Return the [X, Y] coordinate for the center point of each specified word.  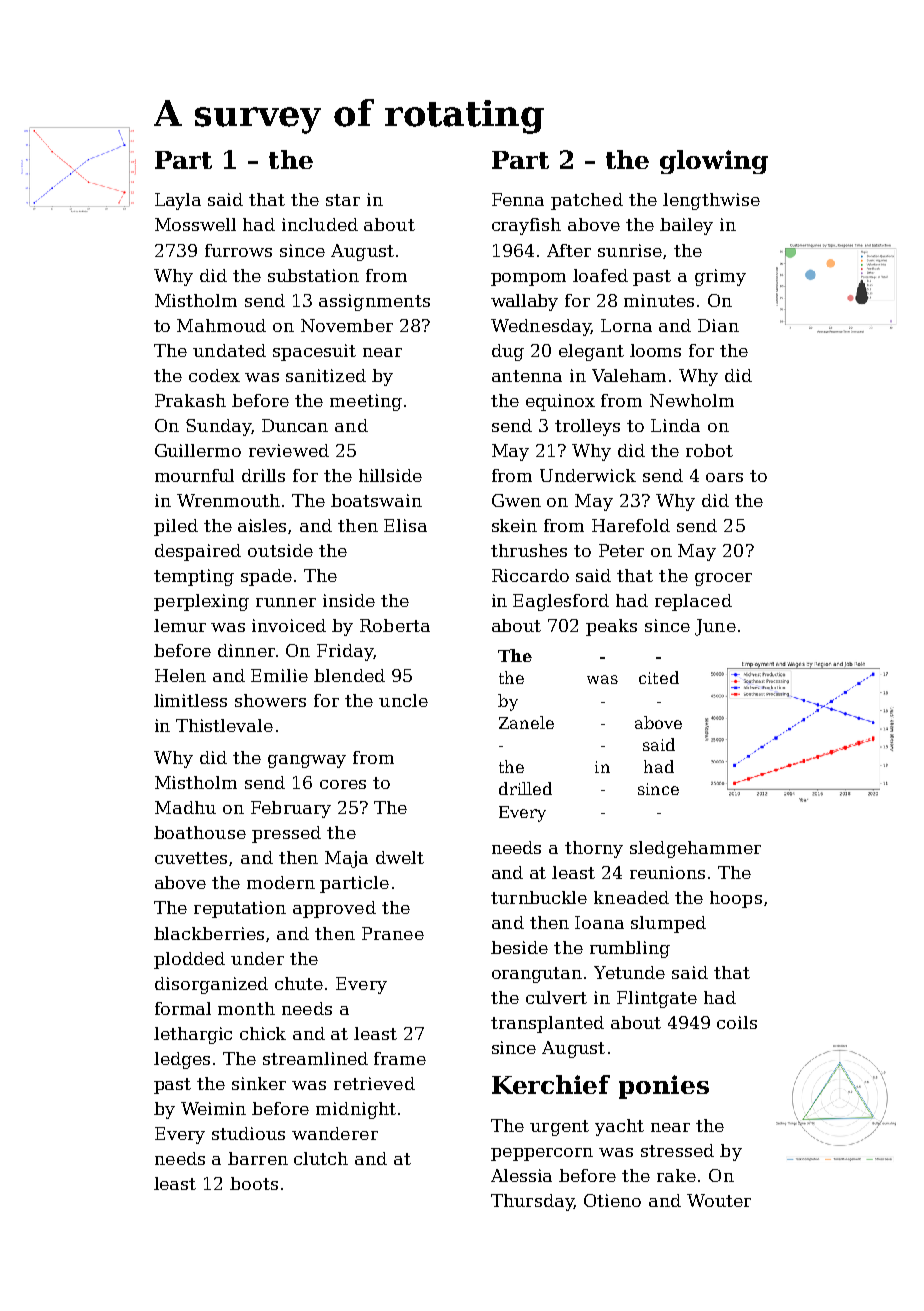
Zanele [526, 722]
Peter [621, 550]
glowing [714, 162]
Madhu [185, 807]
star [343, 200]
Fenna [518, 199]
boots [254, 1183]
